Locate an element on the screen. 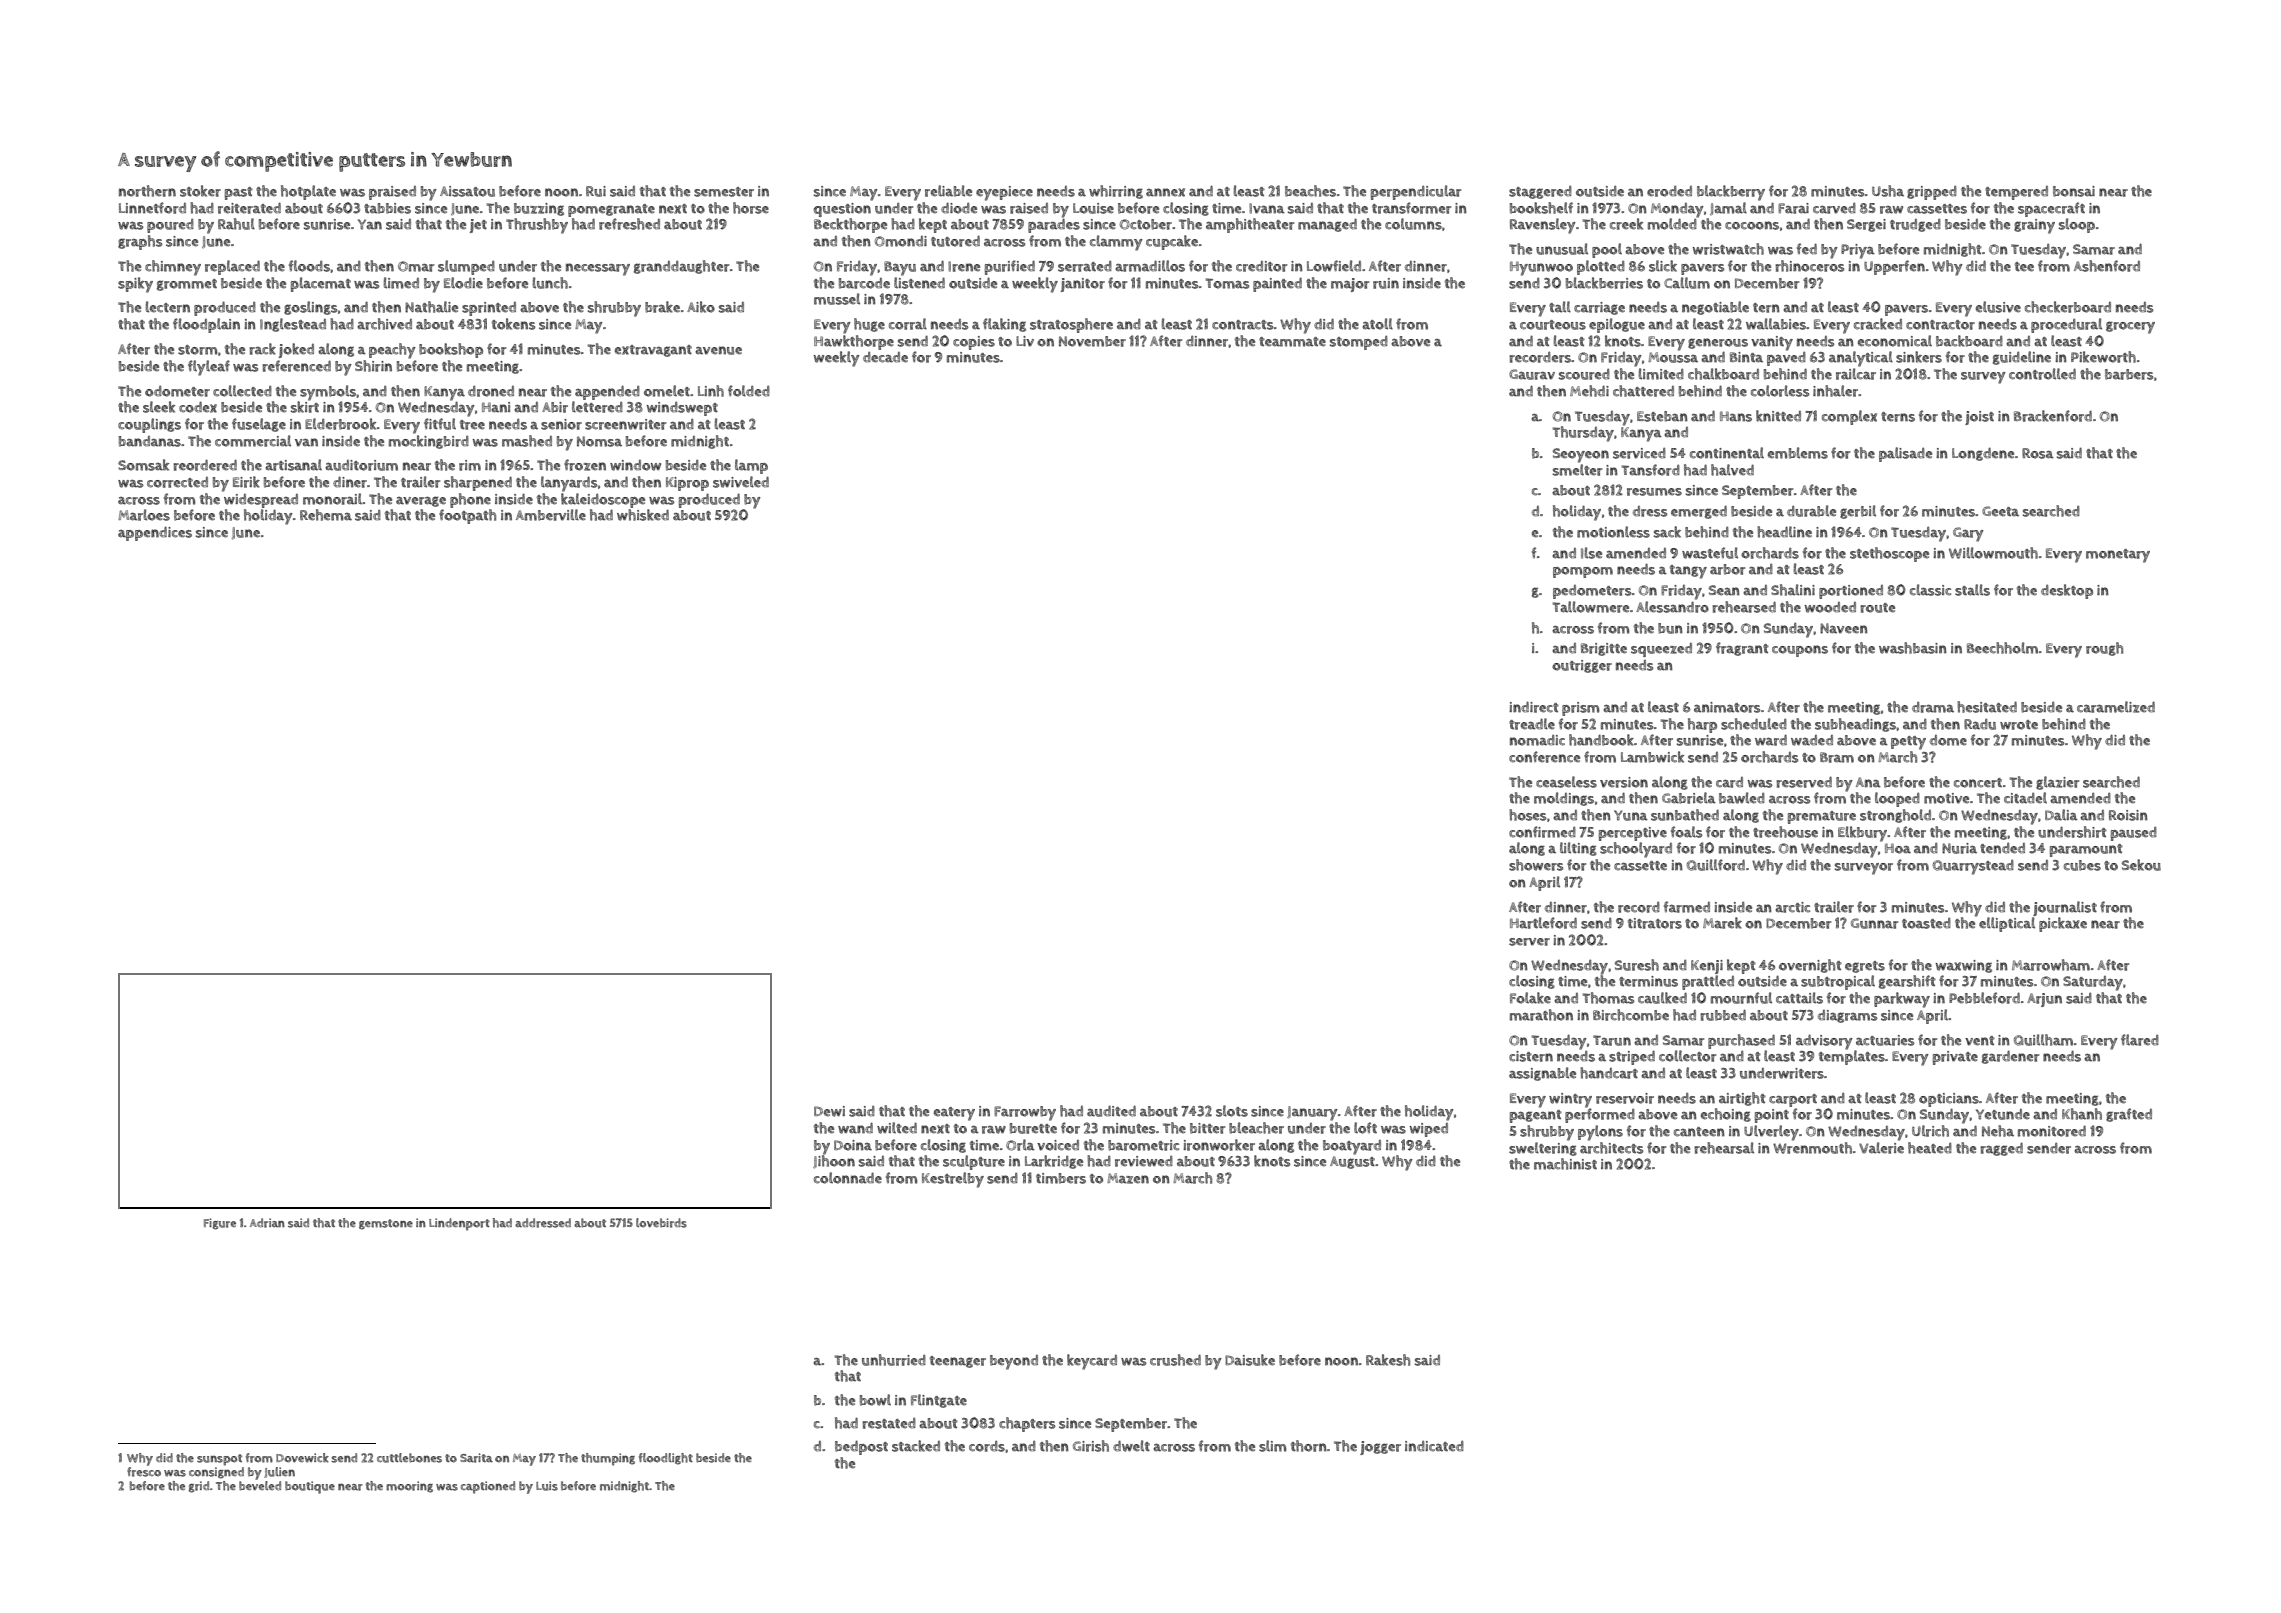  teenager is located at coordinates (958, 1362).
